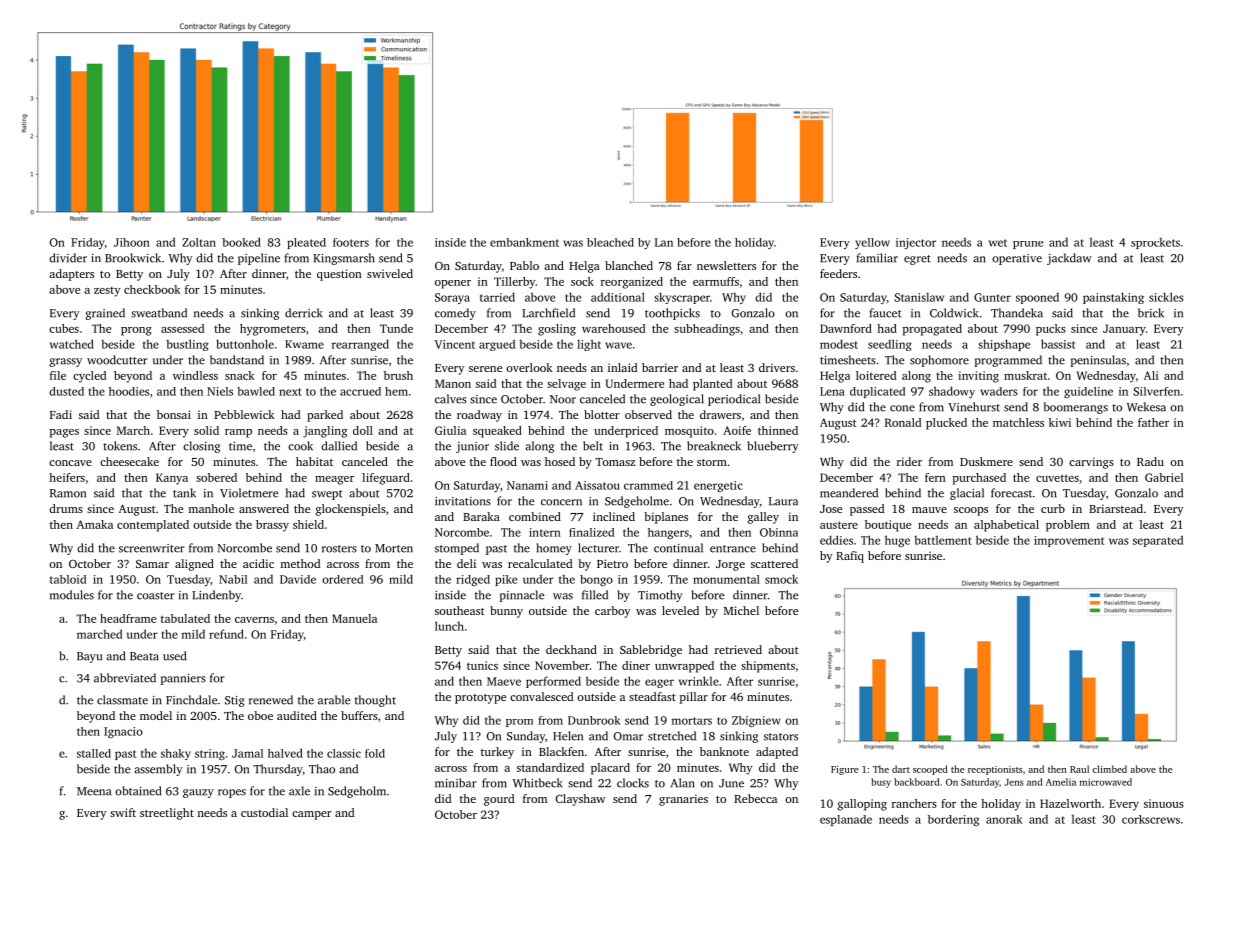 The image size is (1233, 952). What do you see at coordinates (684, 667) in the screenshot?
I see `unwrapped` at bounding box center [684, 667].
